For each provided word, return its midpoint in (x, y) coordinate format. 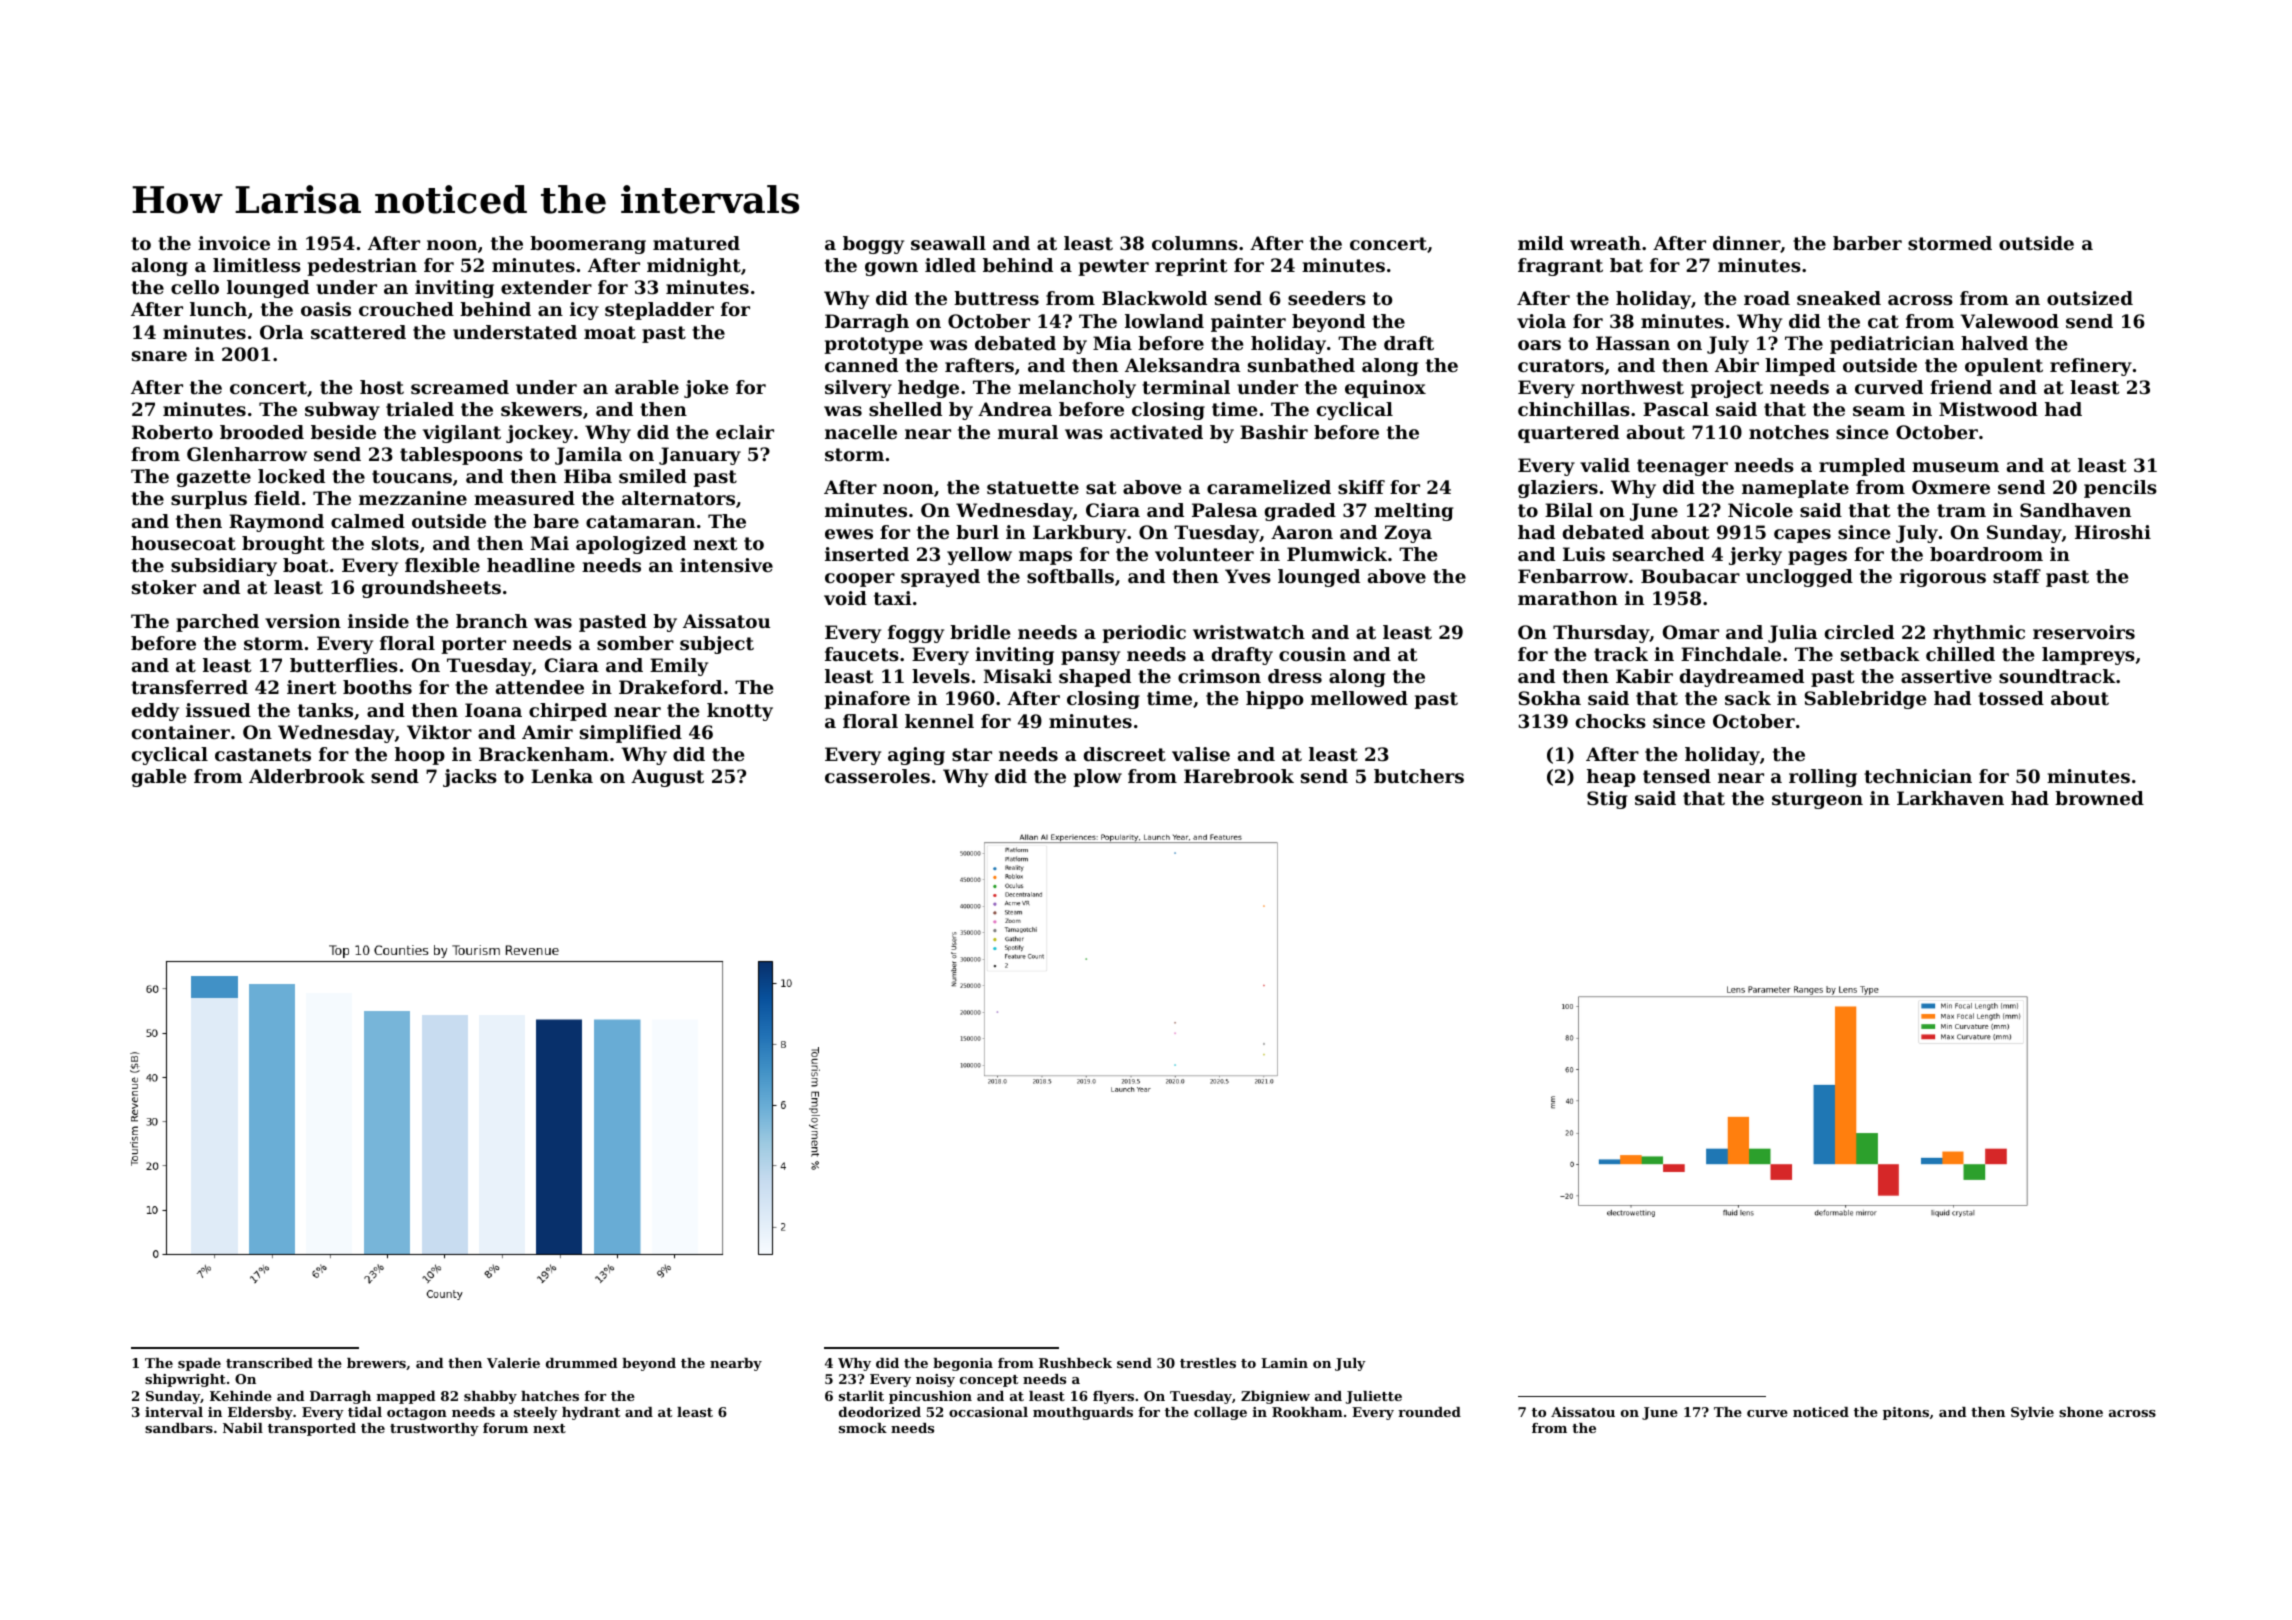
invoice (234, 243)
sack (1748, 698)
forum (505, 1428)
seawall (948, 243)
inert (311, 687)
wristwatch (1249, 632)
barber (1867, 243)
